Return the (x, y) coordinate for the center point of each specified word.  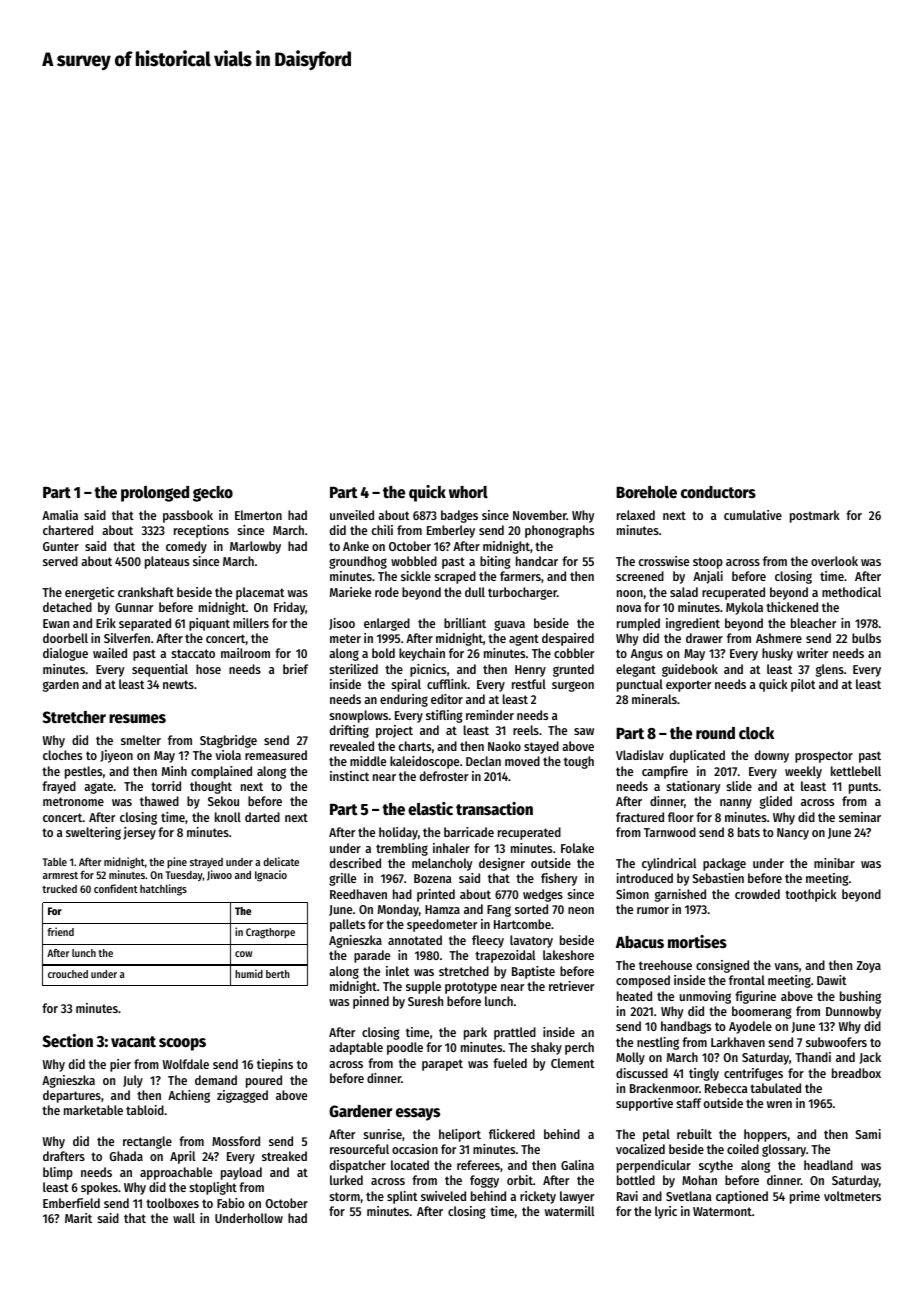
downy (772, 756)
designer (502, 864)
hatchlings (163, 890)
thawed (159, 801)
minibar (834, 863)
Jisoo (342, 624)
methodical (851, 592)
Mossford (236, 1141)
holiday (398, 833)
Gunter (61, 546)
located (410, 1165)
